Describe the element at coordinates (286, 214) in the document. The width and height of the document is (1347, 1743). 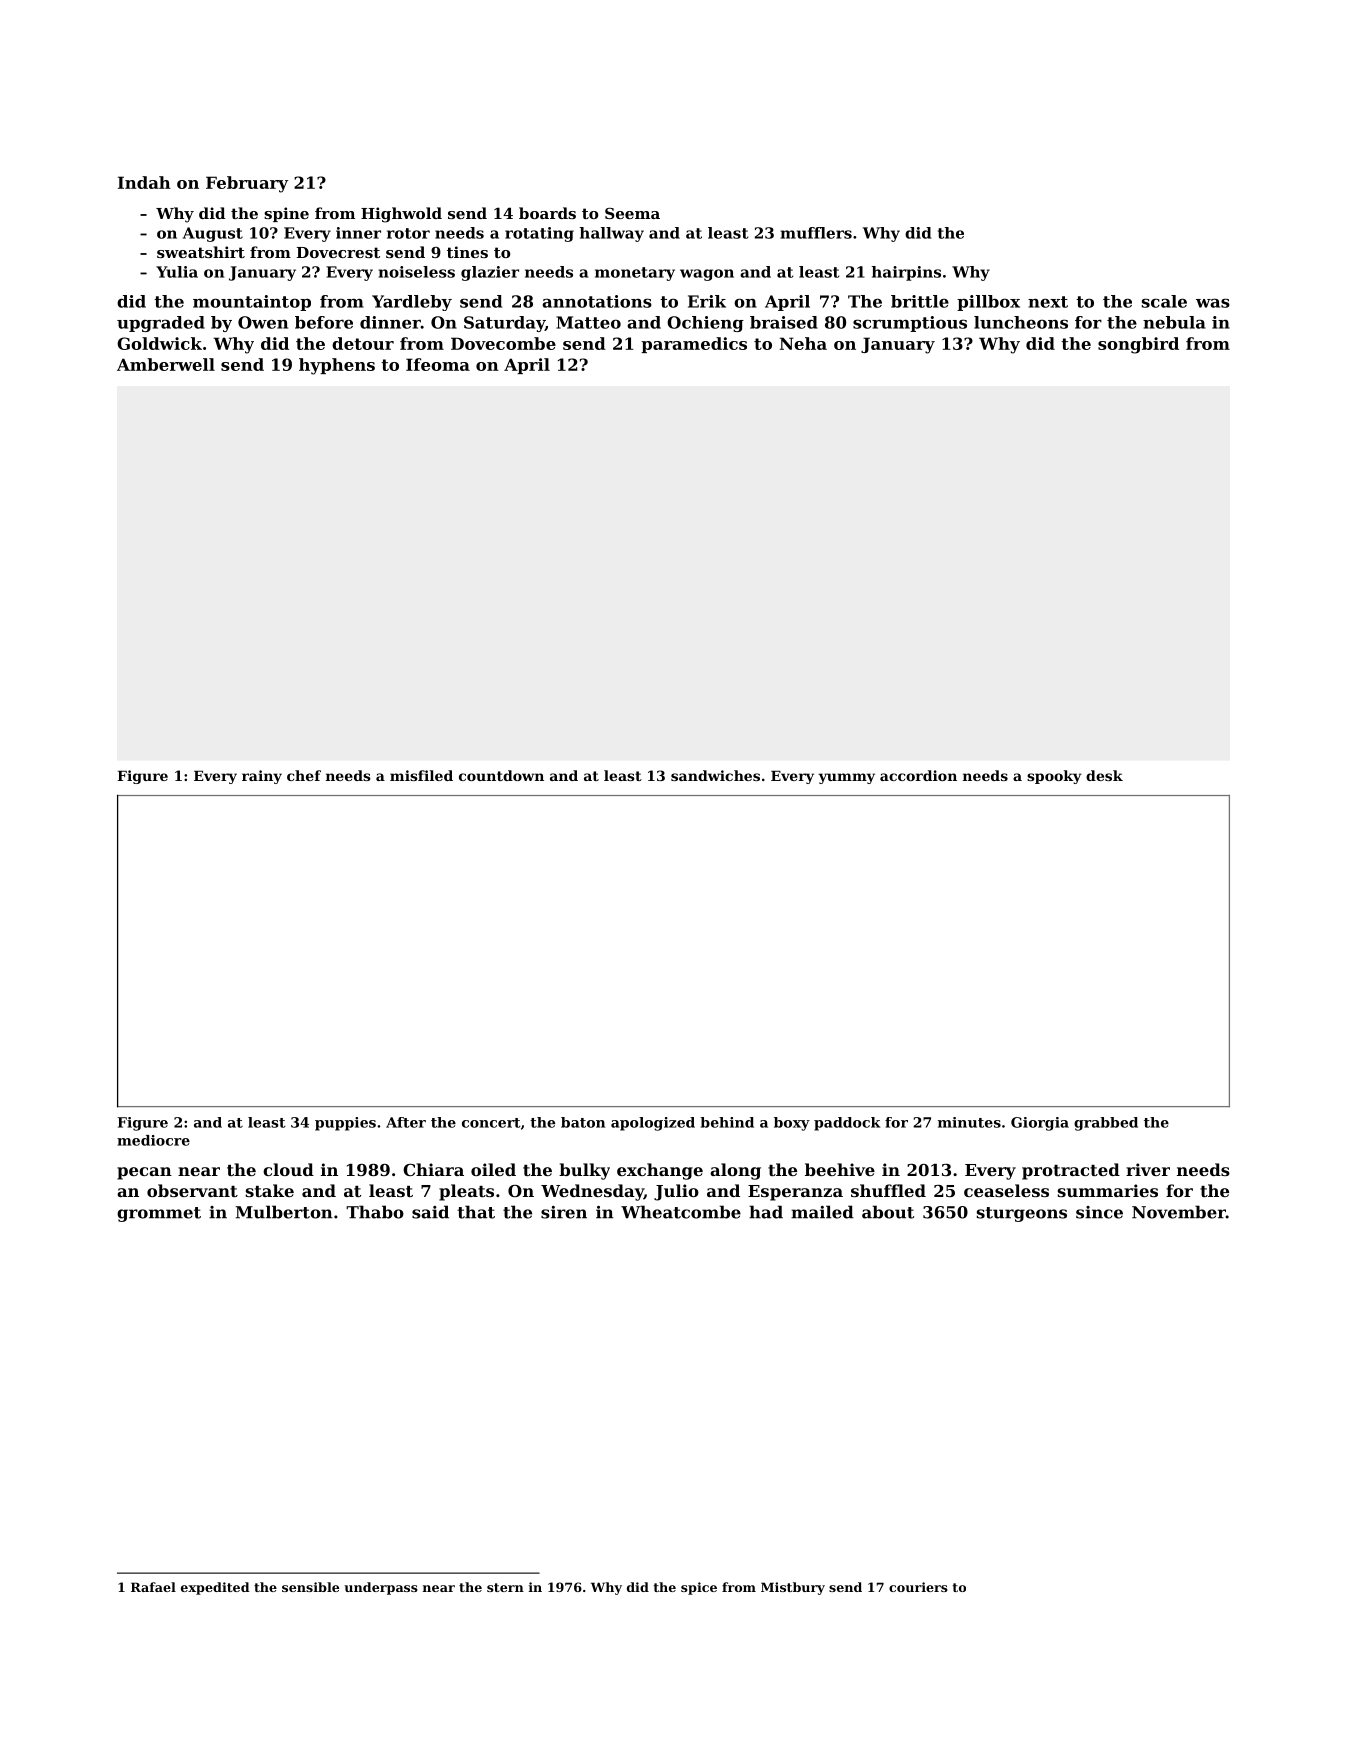
I see `spine` at that location.
